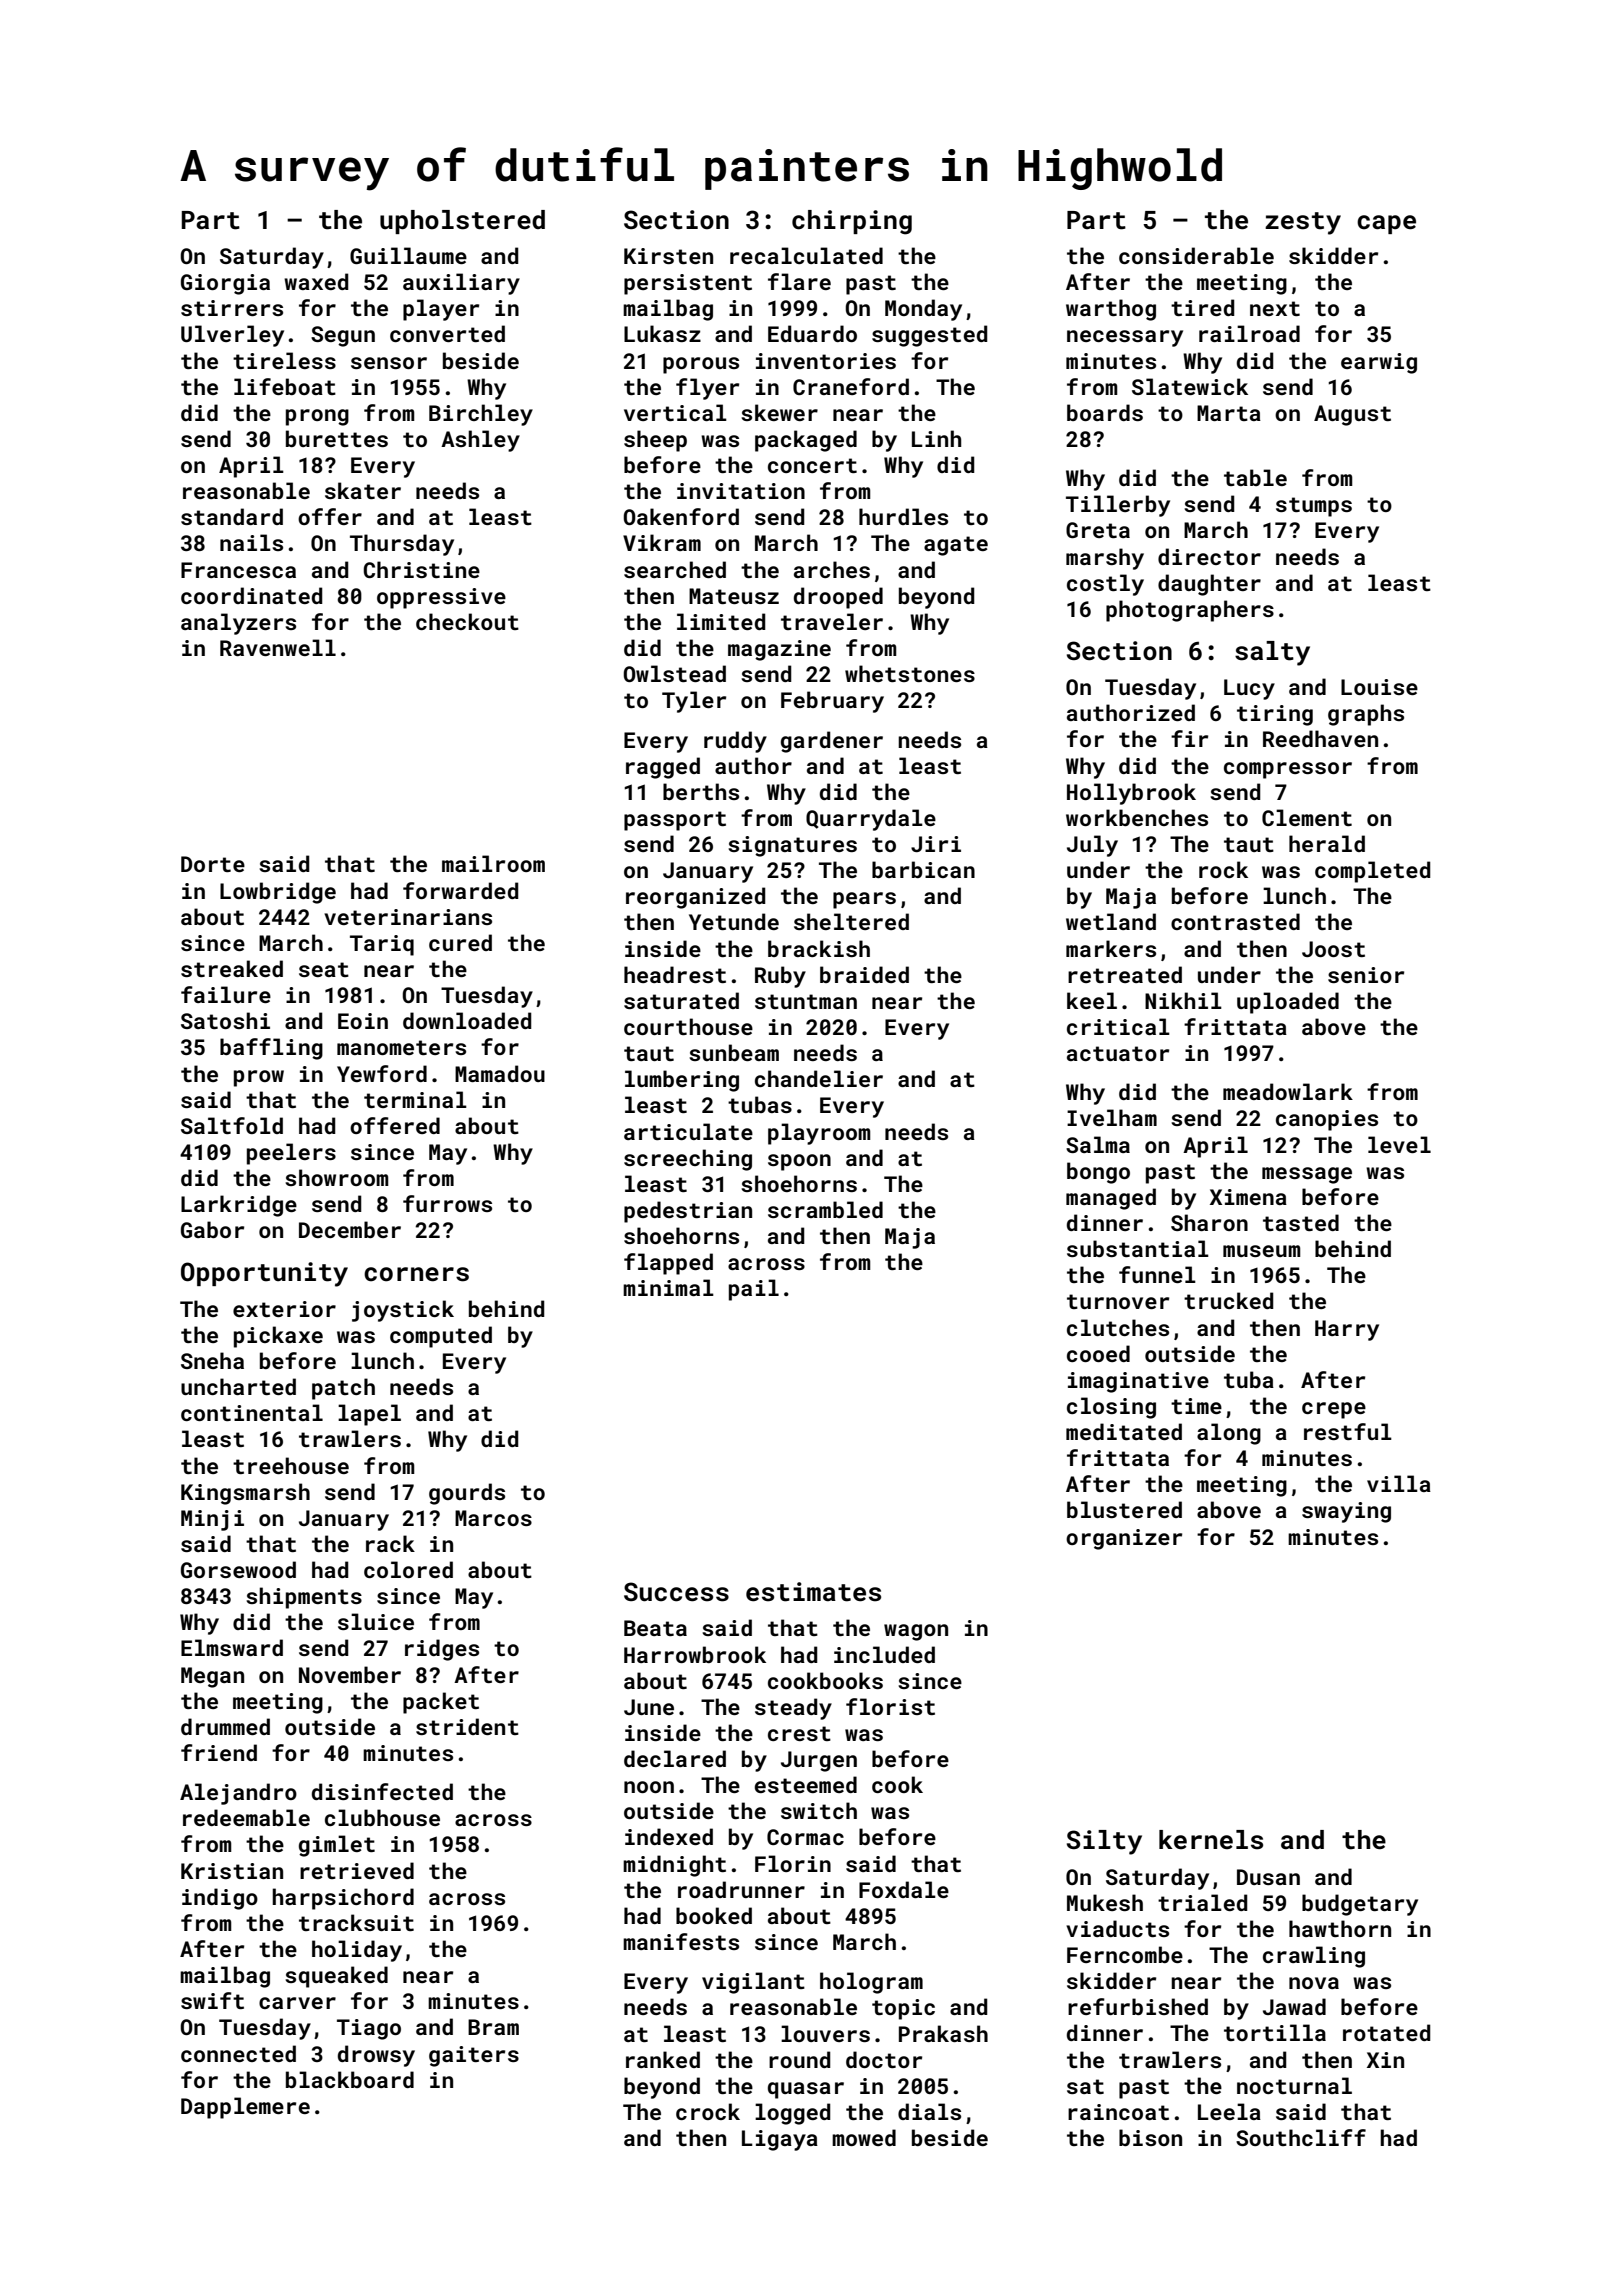 The image size is (1620, 2292). Describe the element at coordinates (226, 994) in the screenshot. I see `failure` at that location.
